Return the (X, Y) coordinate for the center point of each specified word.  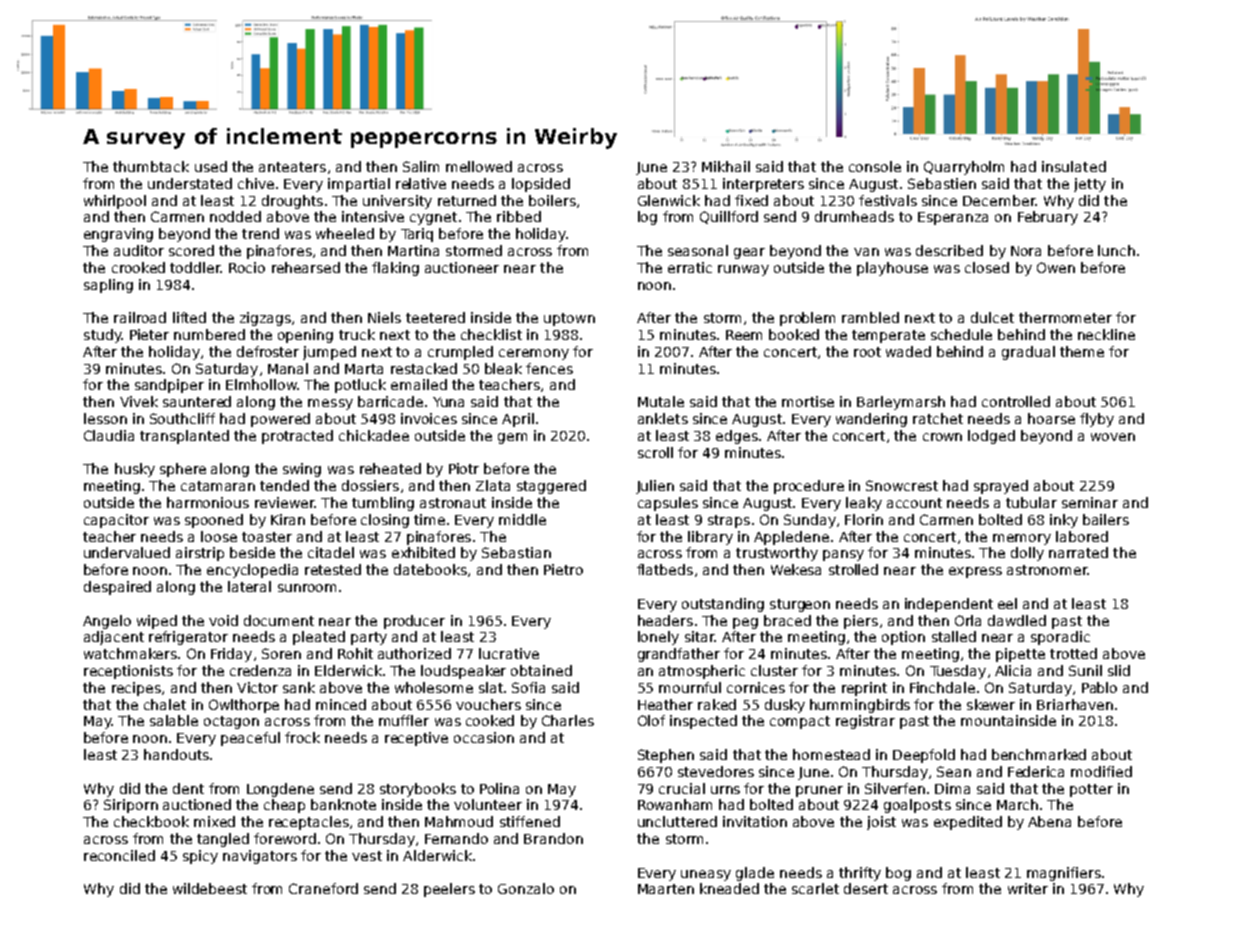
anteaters (292, 167)
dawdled (1017, 620)
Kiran (288, 519)
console (875, 166)
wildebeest (210, 888)
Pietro (563, 569)
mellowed (479, 166)
